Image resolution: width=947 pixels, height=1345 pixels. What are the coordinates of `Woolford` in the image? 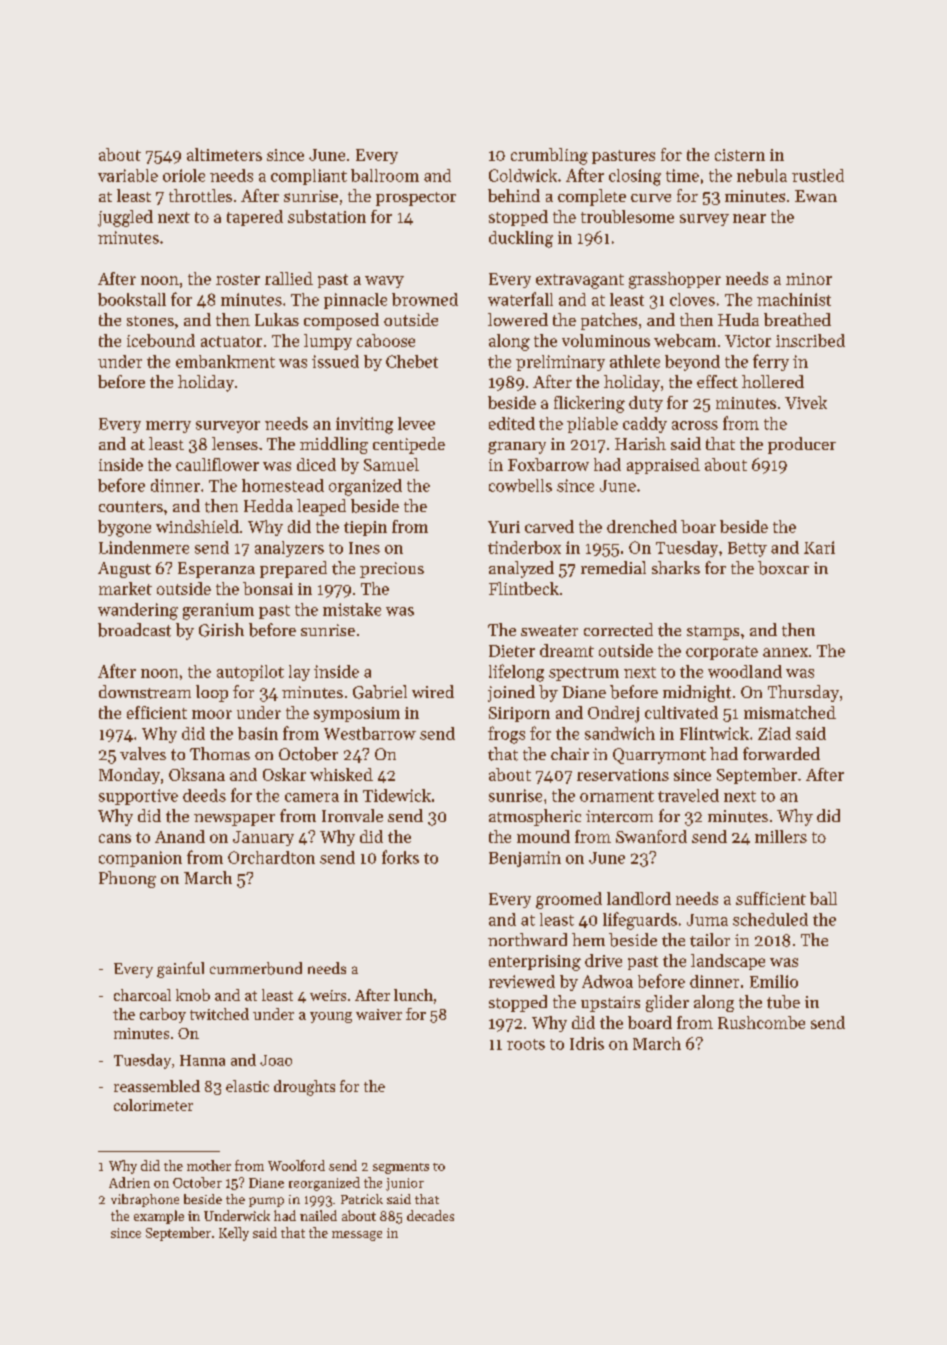 It's located at (296, 1165).
